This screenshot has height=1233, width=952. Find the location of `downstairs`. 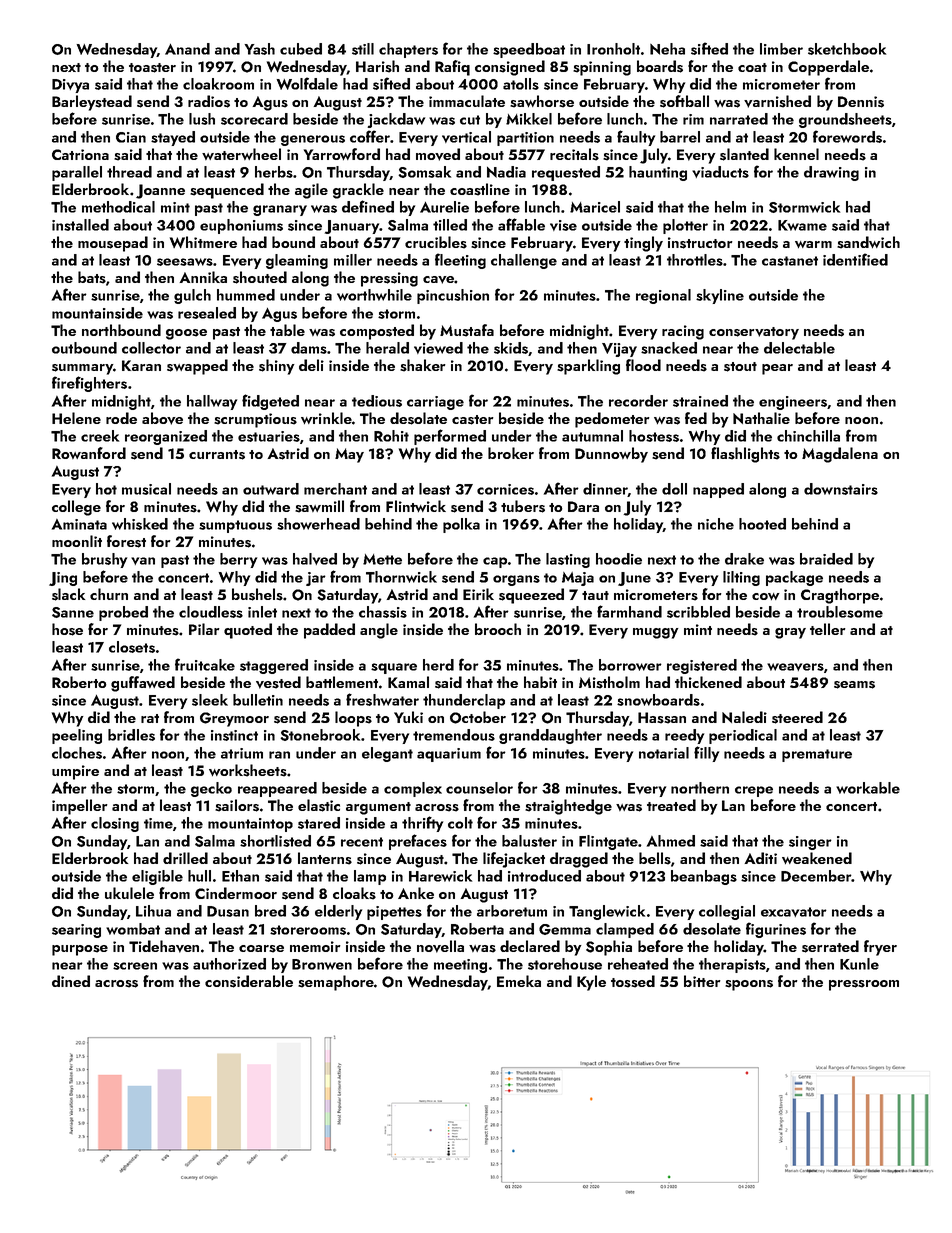

downstairs is located at coordinates (841, 489).
